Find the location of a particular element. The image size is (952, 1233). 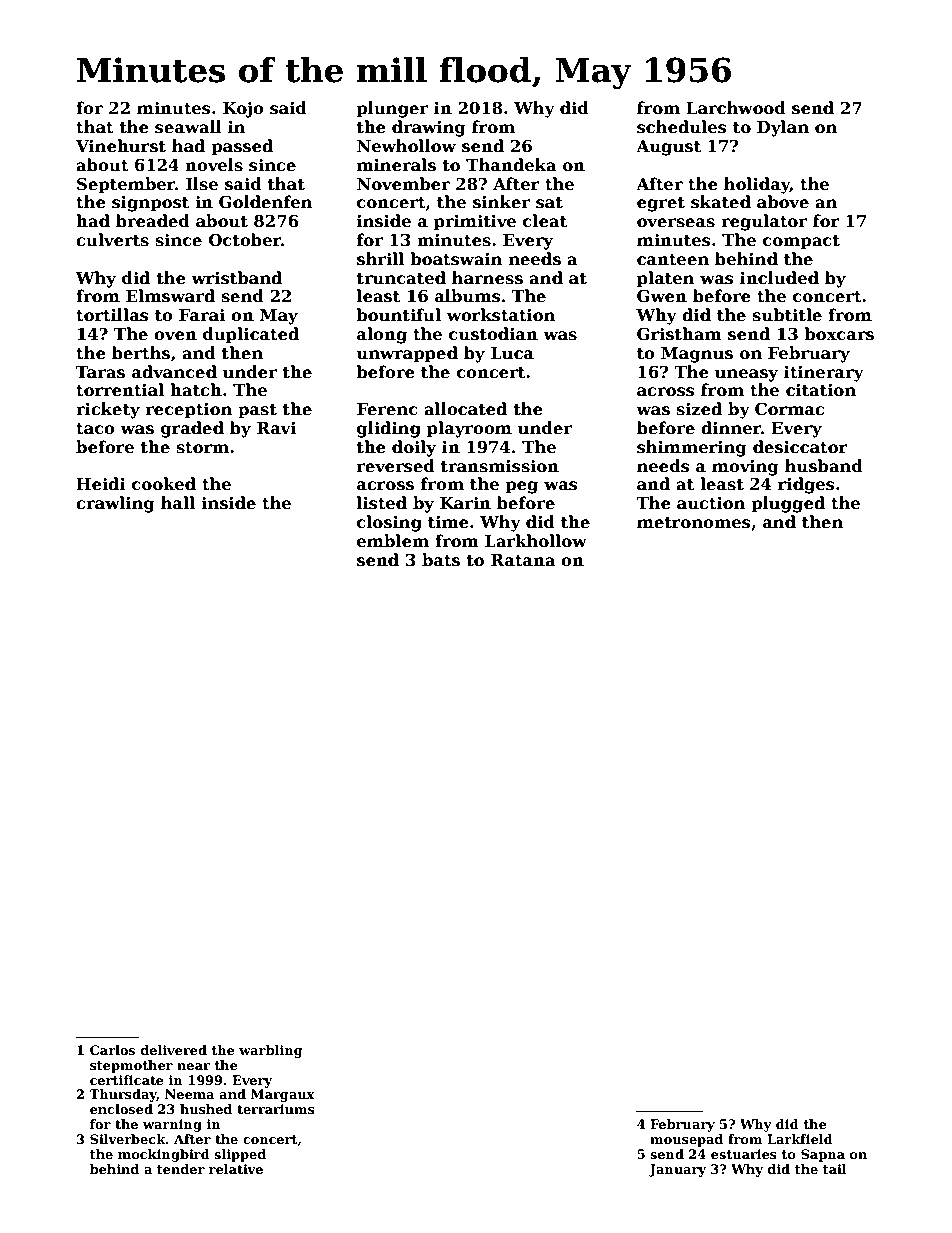

drawing is located at coordinates (429, 128).
